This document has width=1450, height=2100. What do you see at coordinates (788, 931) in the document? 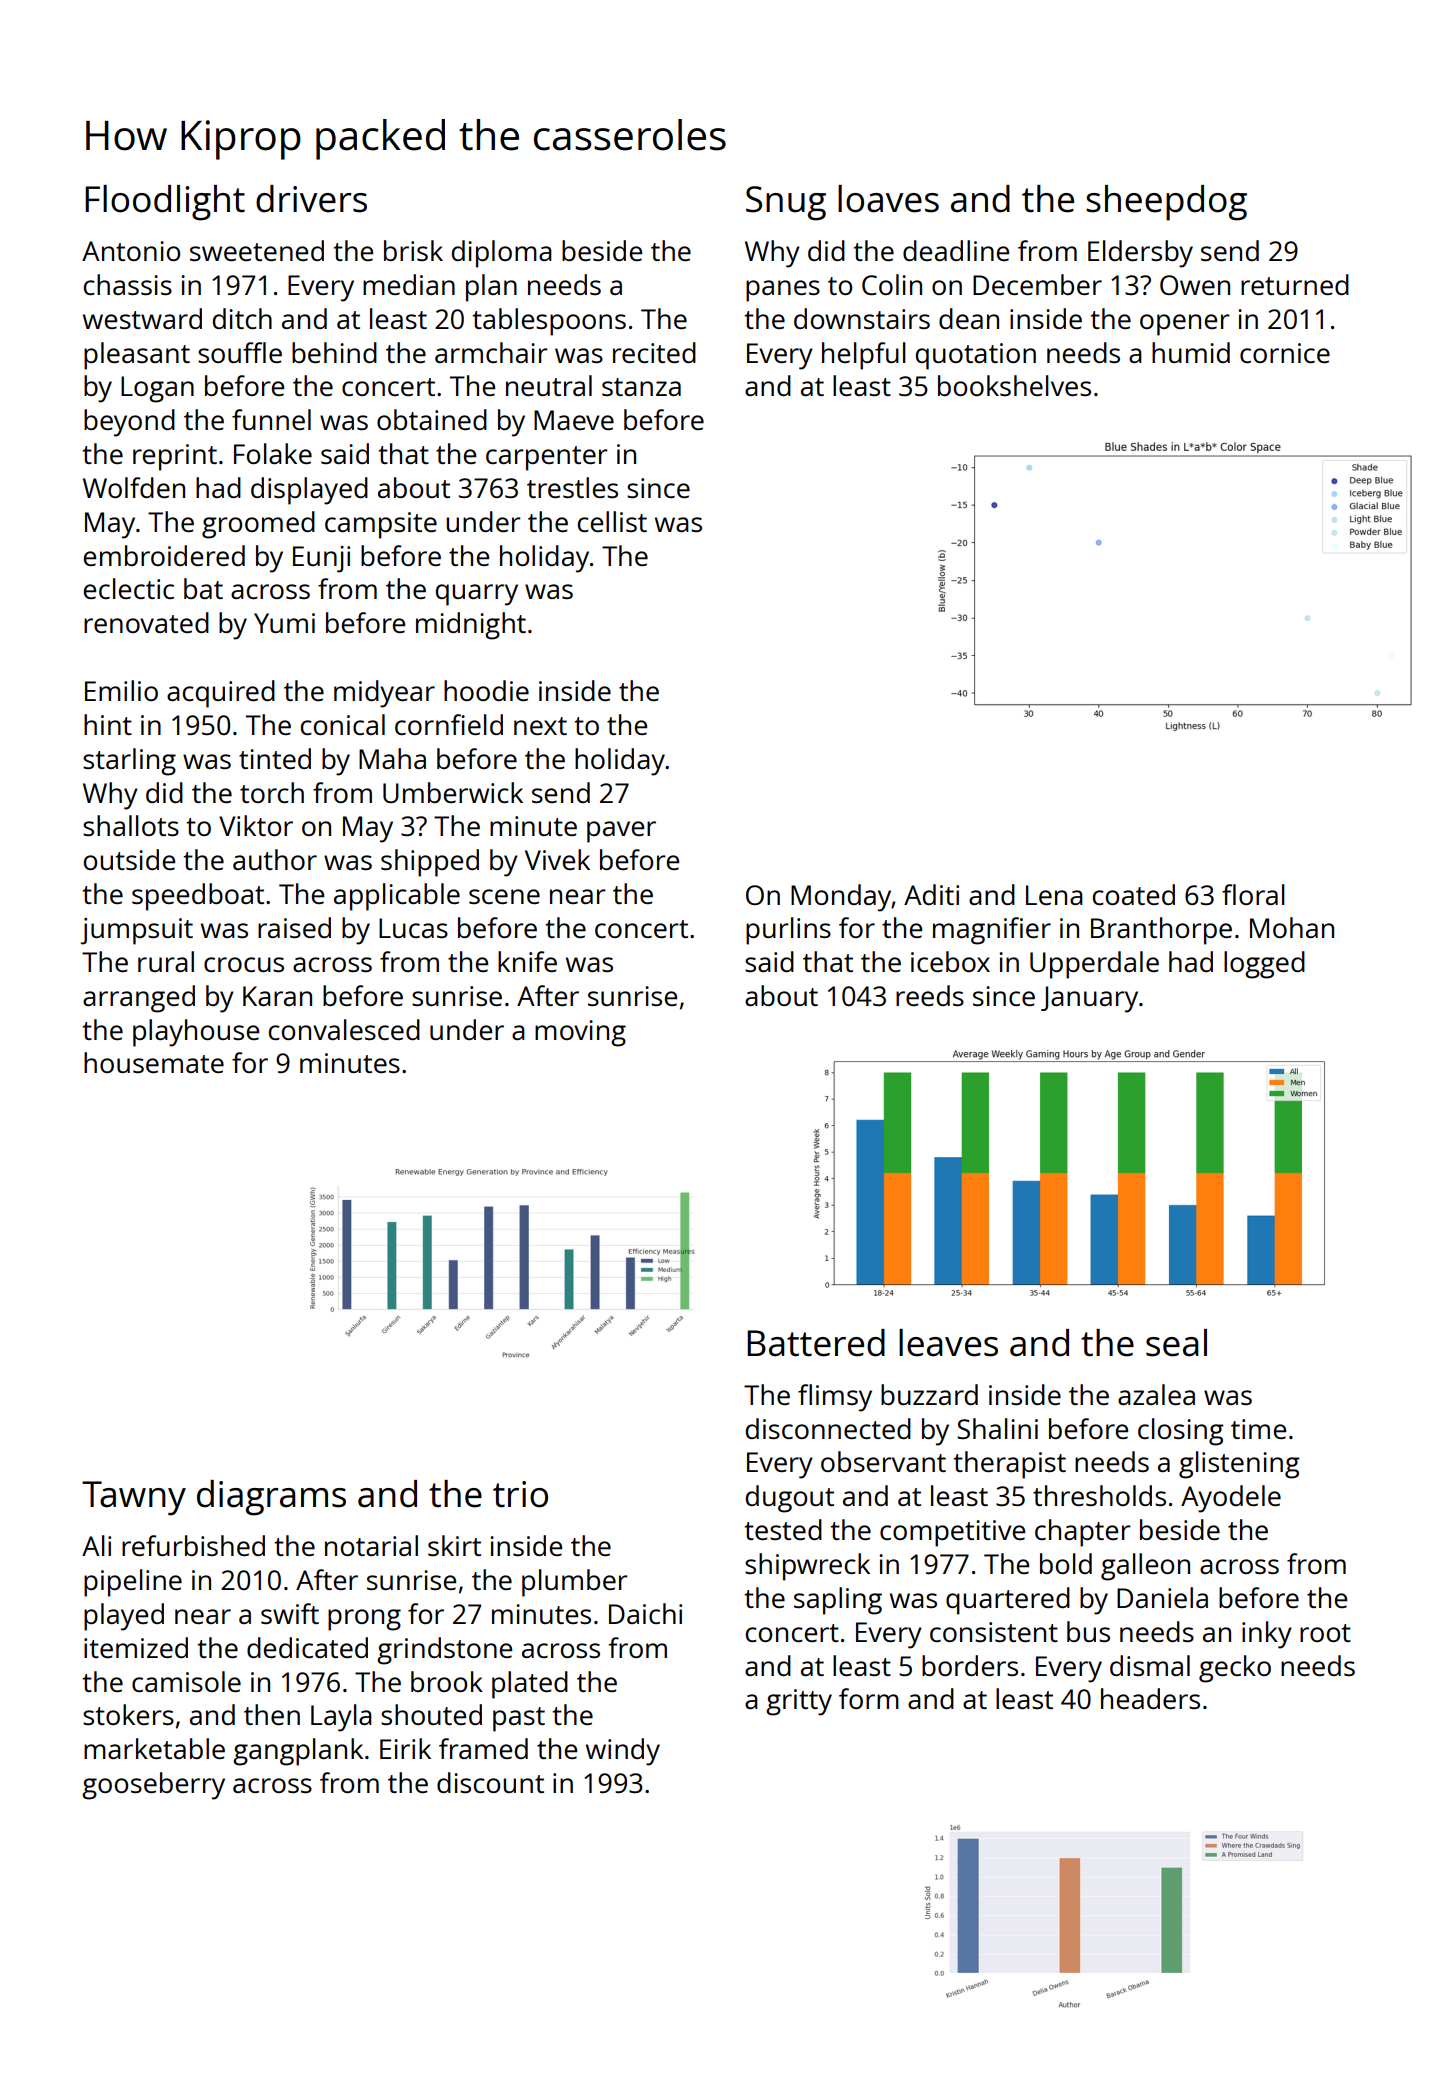
I see `purlins` at bounding box center [788, 931].
